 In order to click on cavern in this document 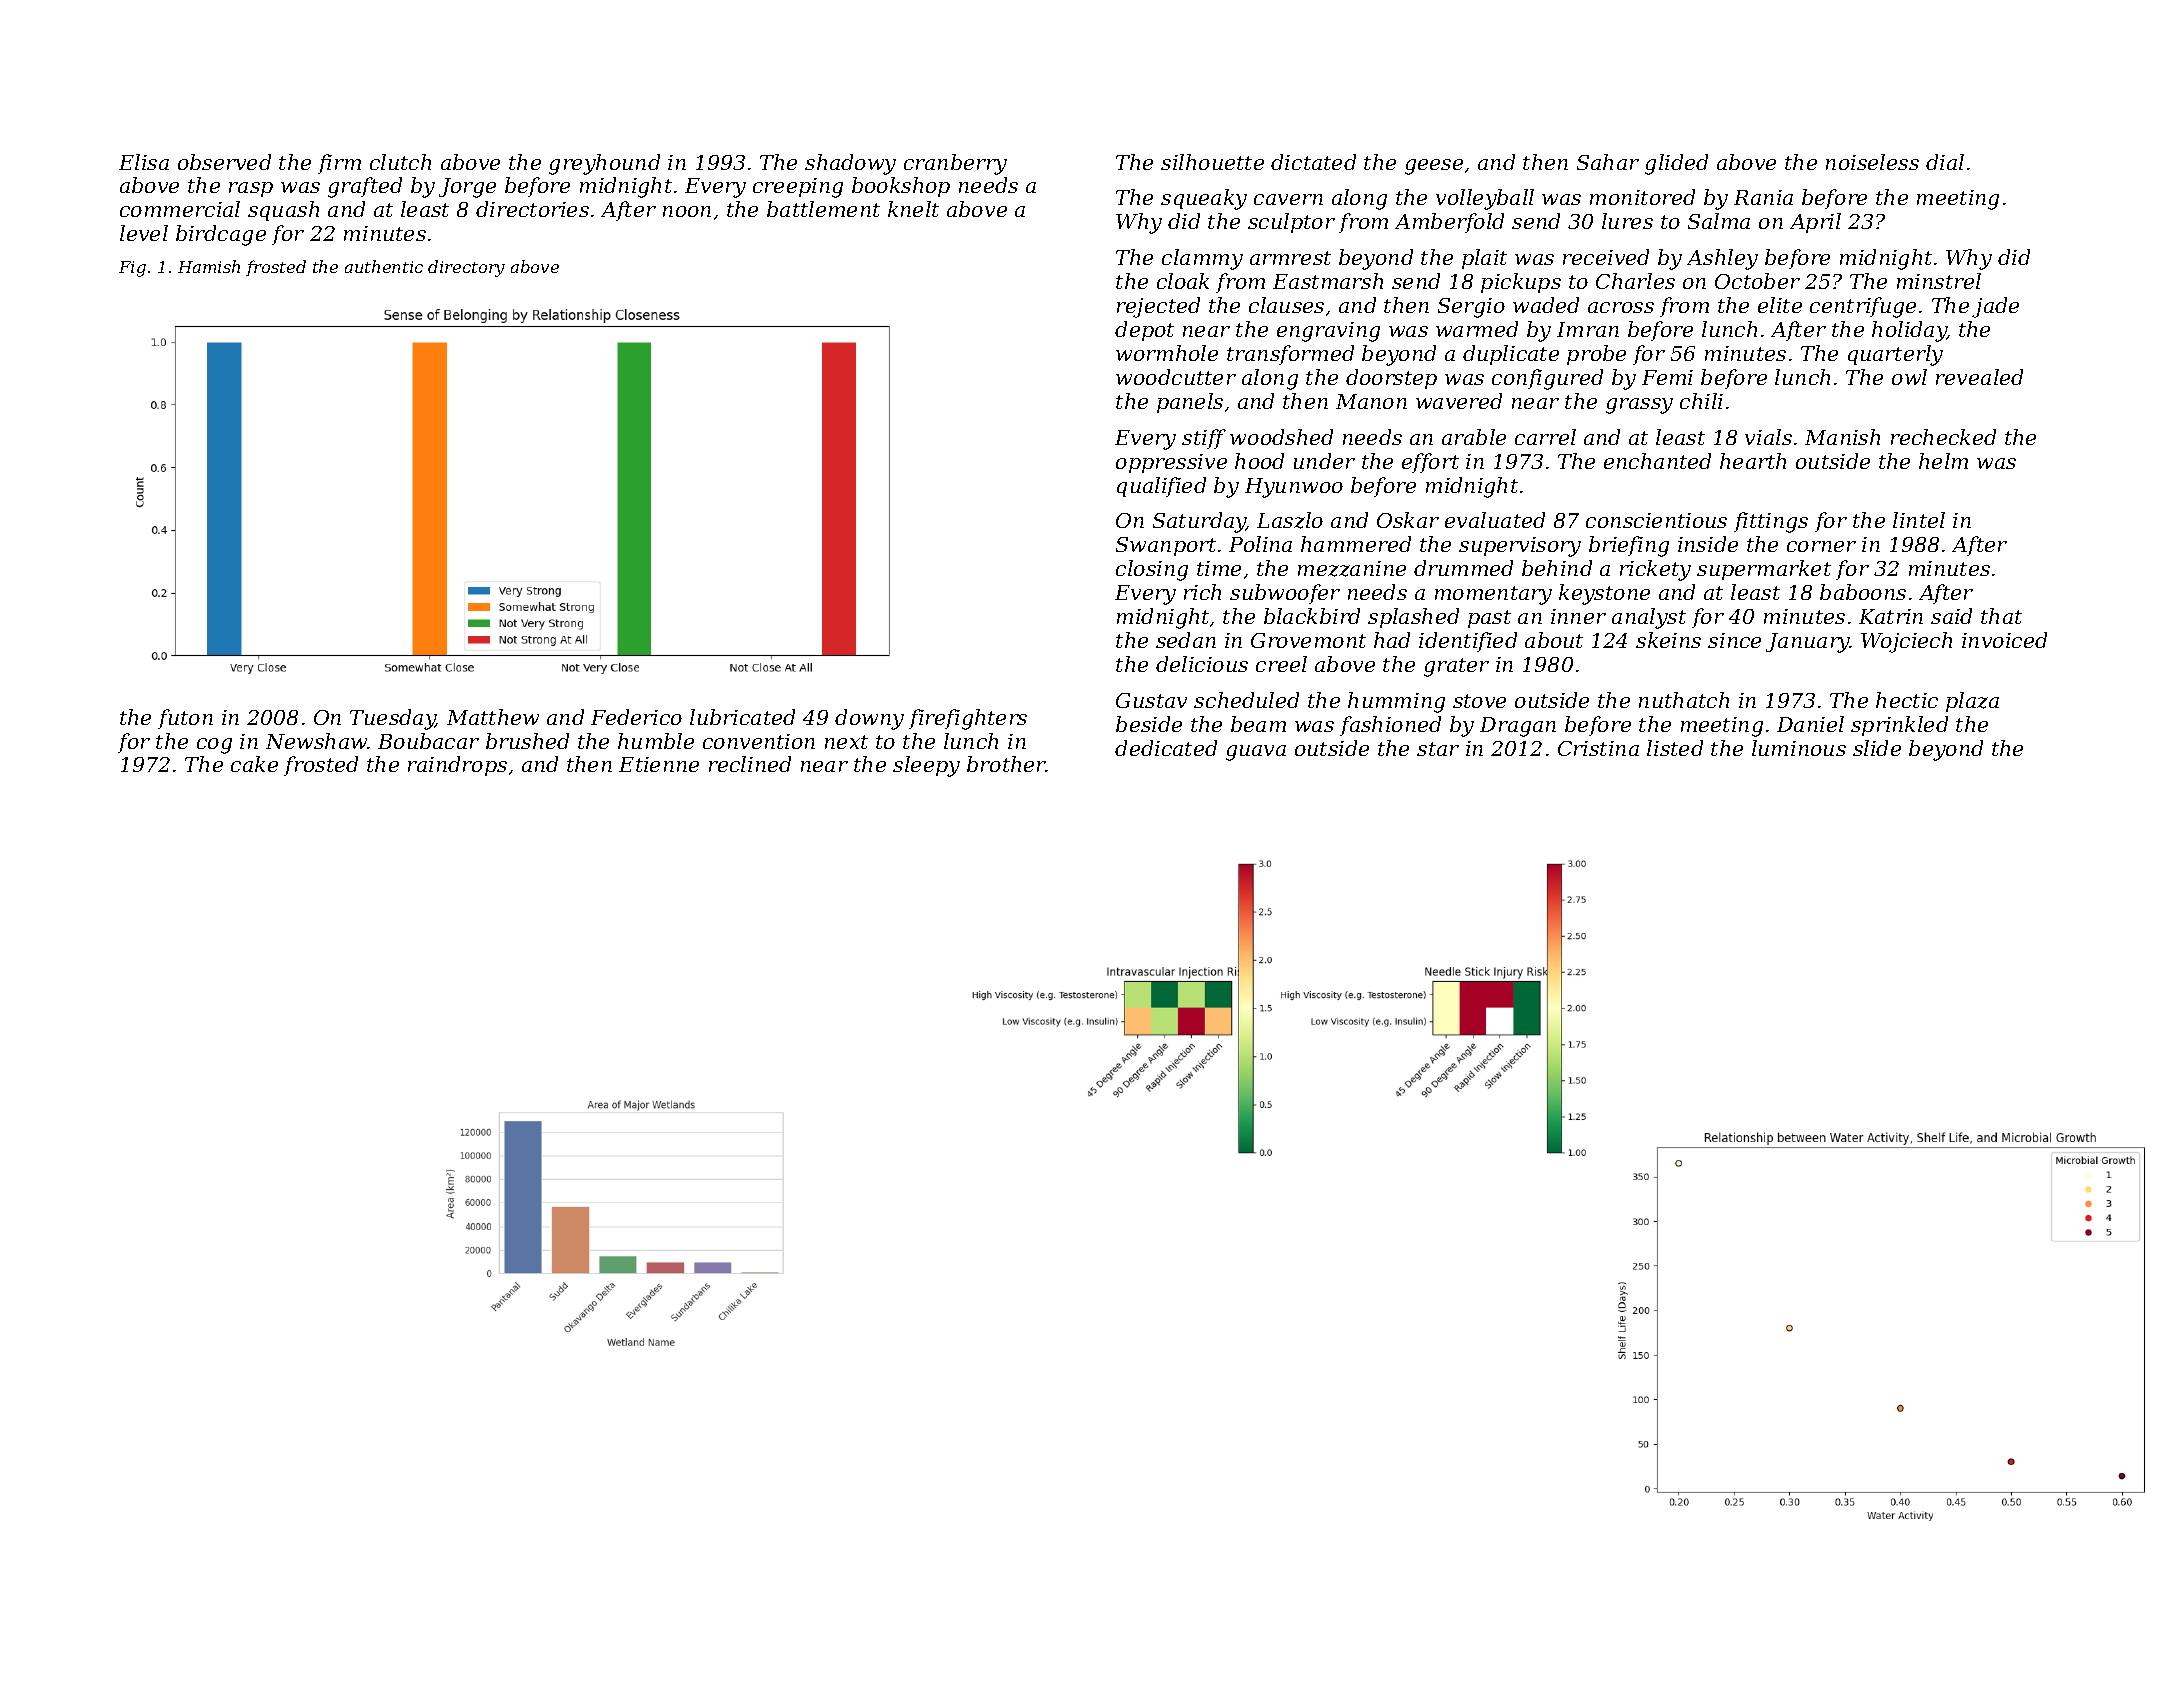, I will do `click(1288, 199)`.
